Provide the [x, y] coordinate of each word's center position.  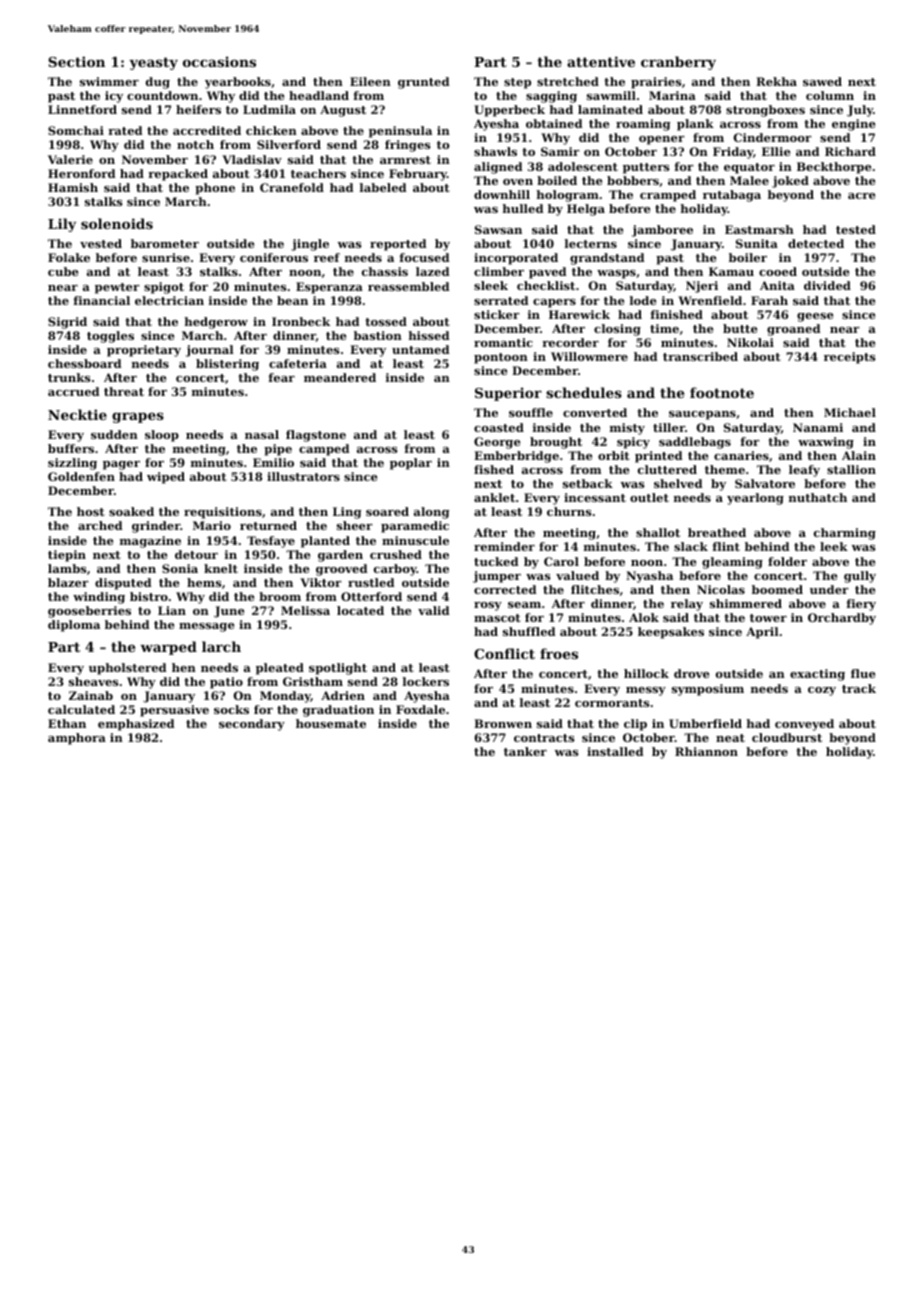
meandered [340, 377]
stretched [568, 81]
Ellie [776, 151]
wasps [616, 274]
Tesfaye [271, 542]
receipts [850, 358]
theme [725, 469]
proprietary [144, 351]
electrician [169, 300]
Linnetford [82, 109]
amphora [77, 739]
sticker [497, 314]
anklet [494, 497]
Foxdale [420, 709]
